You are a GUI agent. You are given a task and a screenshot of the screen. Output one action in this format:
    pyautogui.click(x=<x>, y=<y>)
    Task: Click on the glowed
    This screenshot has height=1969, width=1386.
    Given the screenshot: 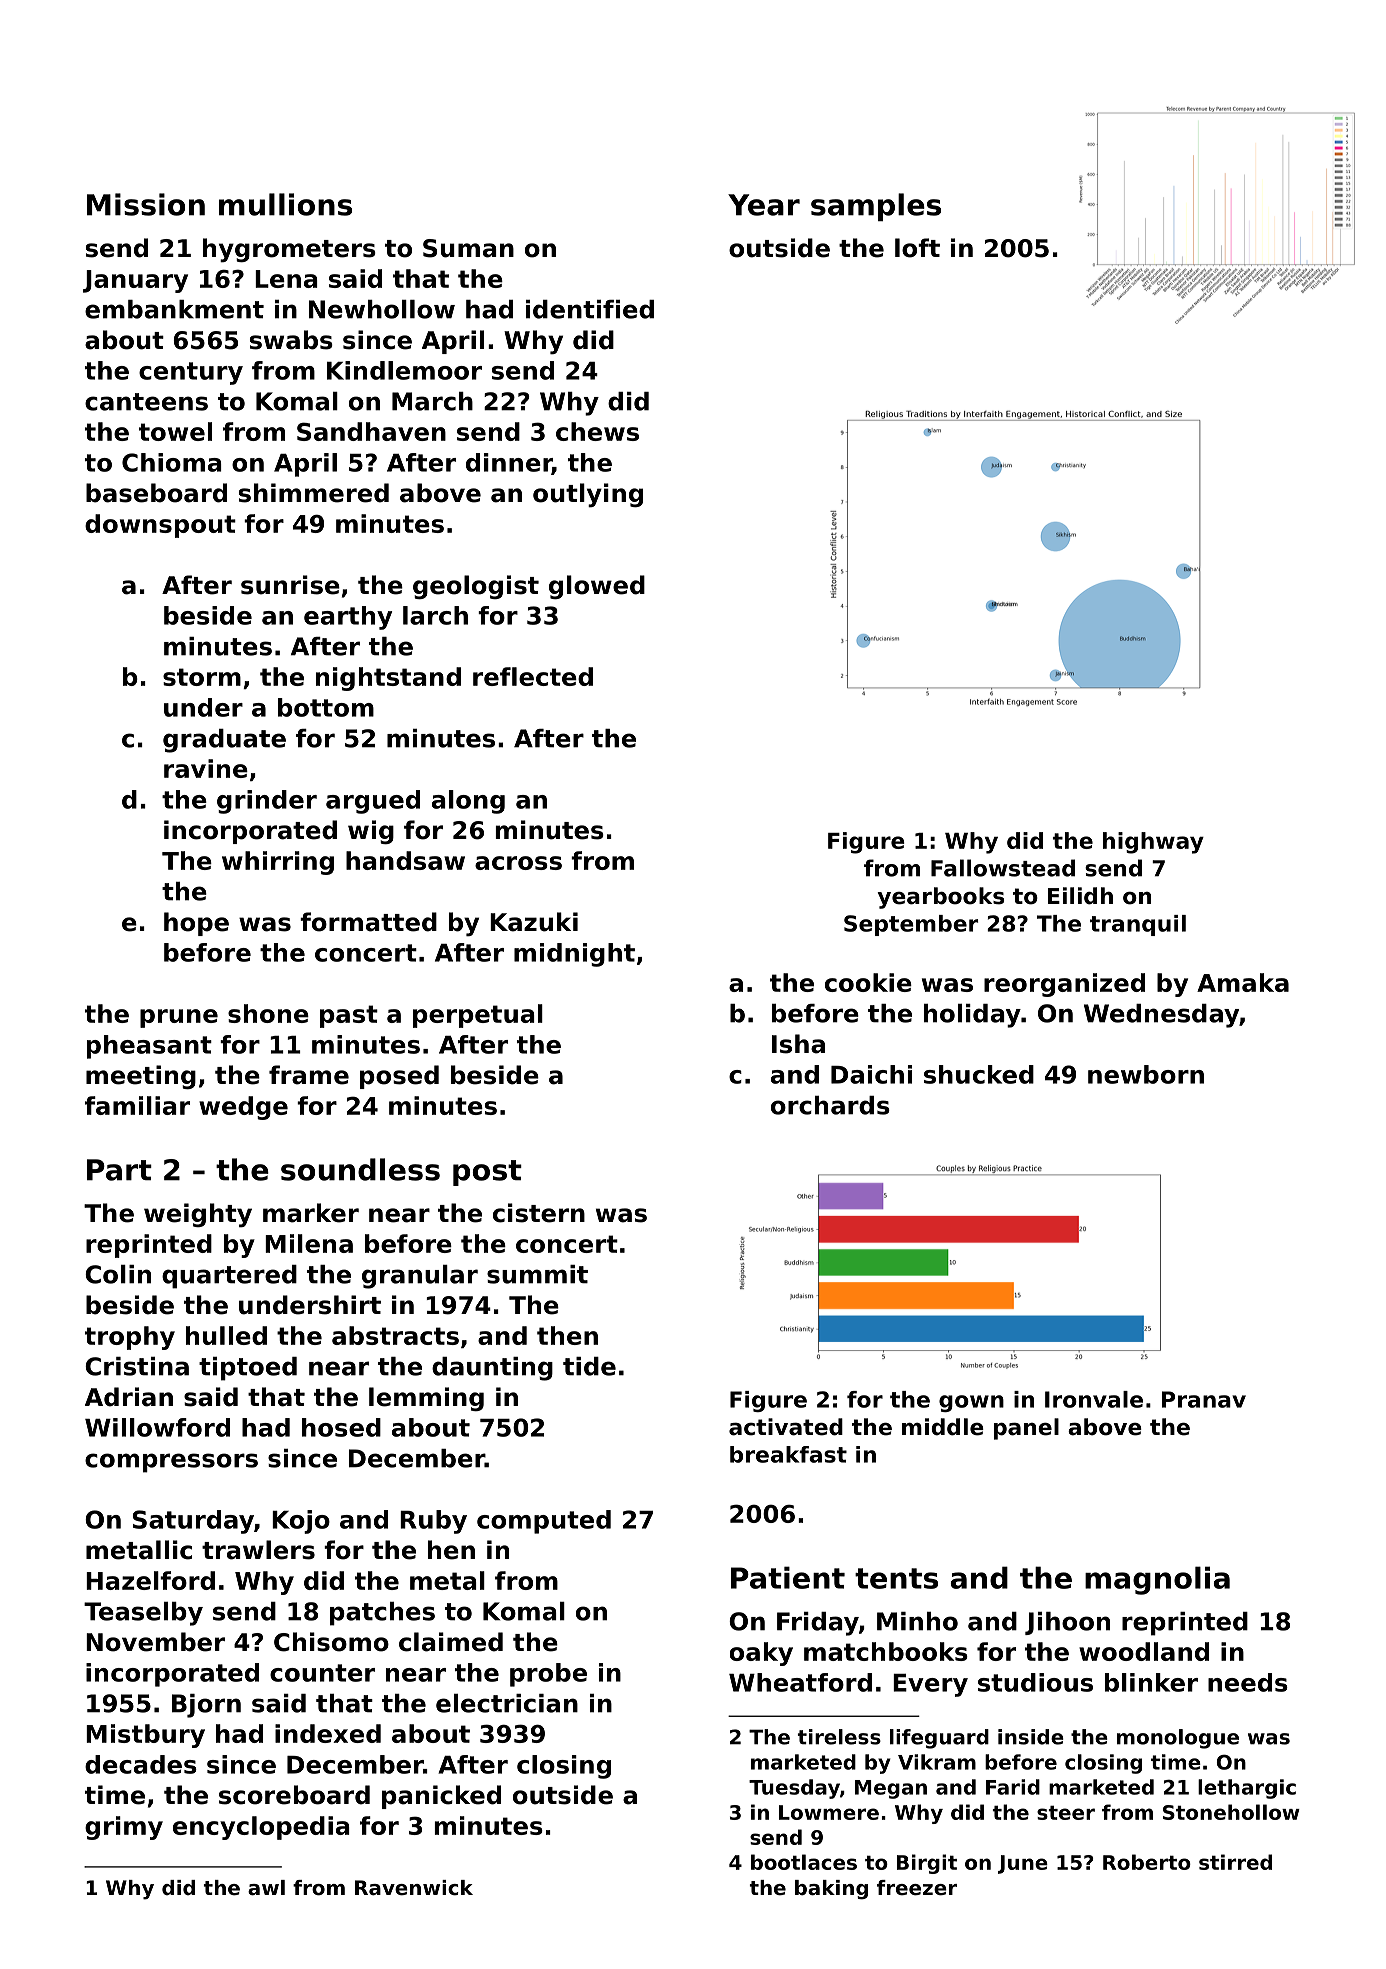 What is the action you would take?
    pyautogui.click(x=597, y=587)
